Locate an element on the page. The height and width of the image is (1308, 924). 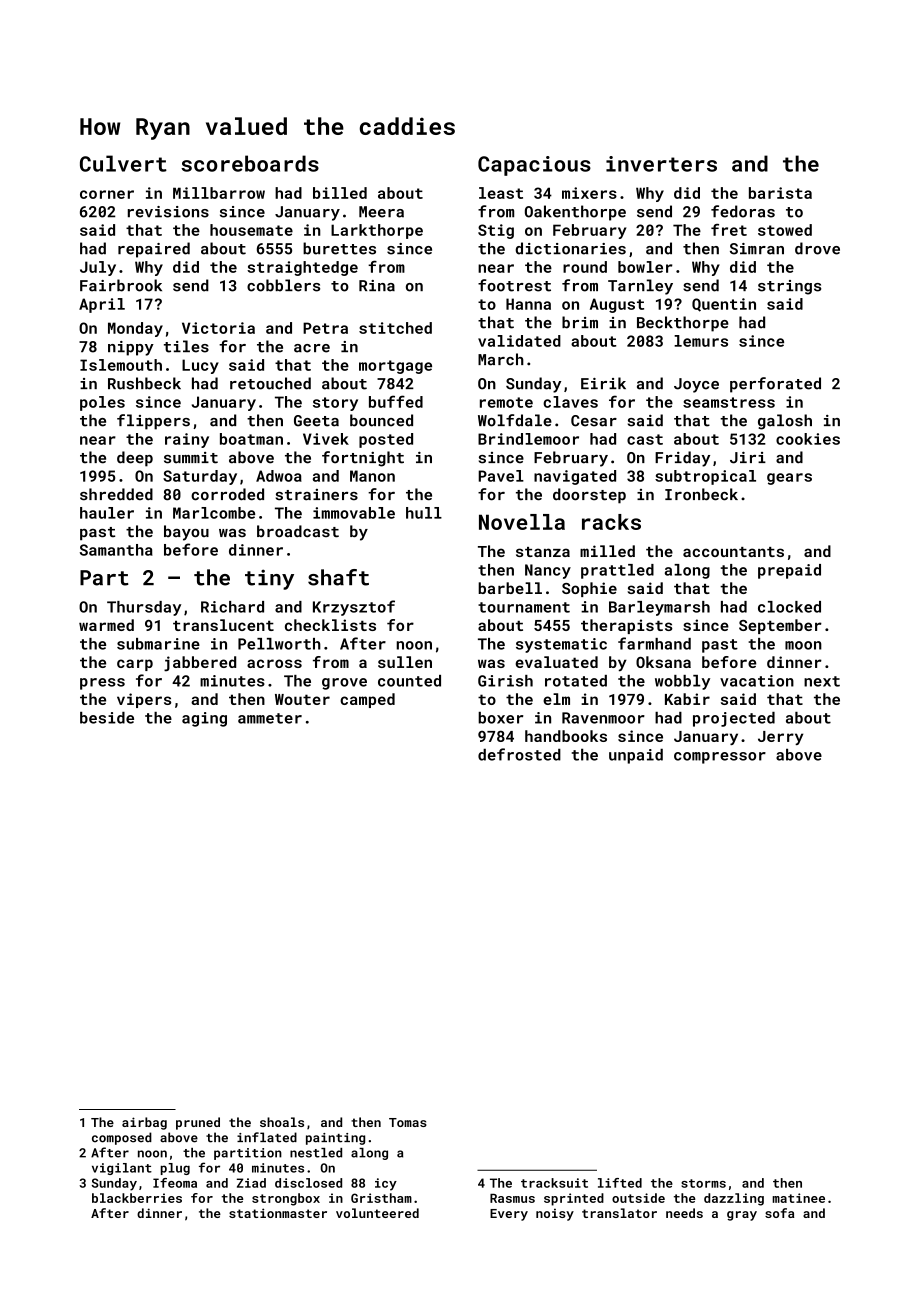
Monday is located at coordinates (135, 329).
